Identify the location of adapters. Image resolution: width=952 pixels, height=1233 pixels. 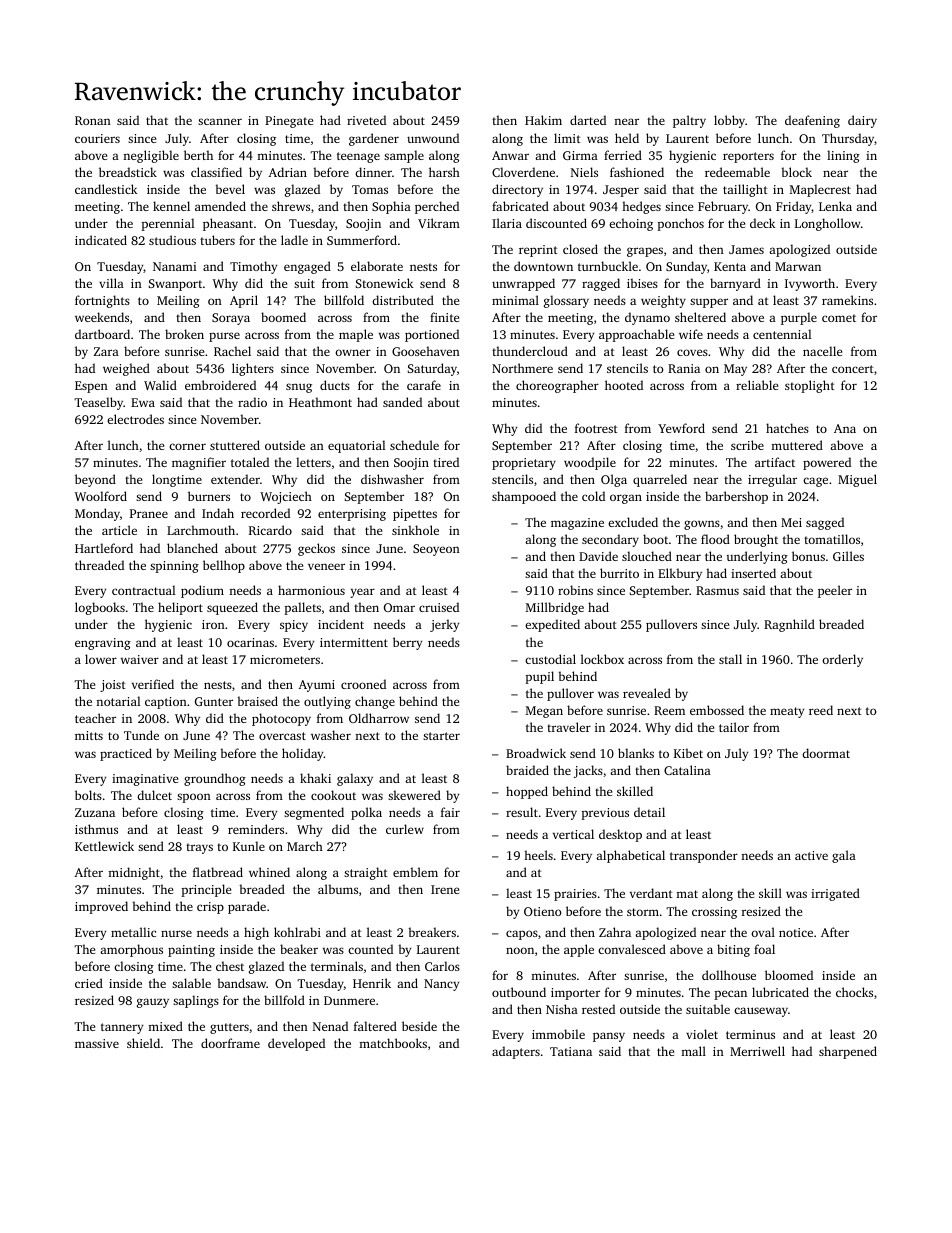
(516, 1052).
